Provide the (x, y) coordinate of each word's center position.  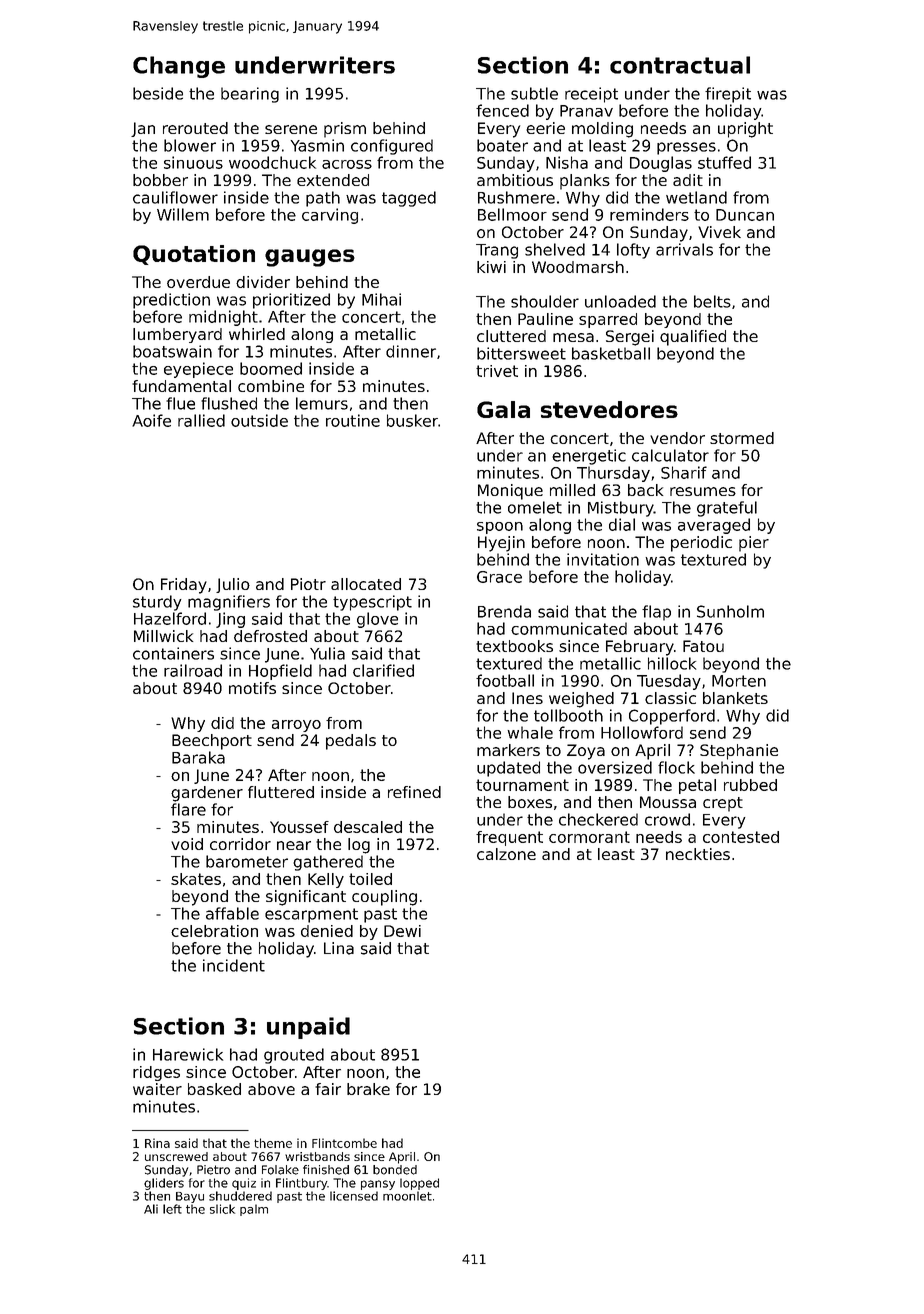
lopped (419, 1184)
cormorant (589, 837)
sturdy (157, 603)
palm (254, 1210)
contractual (680, 65)
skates (196, 879)
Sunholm (730, 611)
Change (179, 67)
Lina (339, 948)
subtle (534, 93)
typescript (372, 603)
